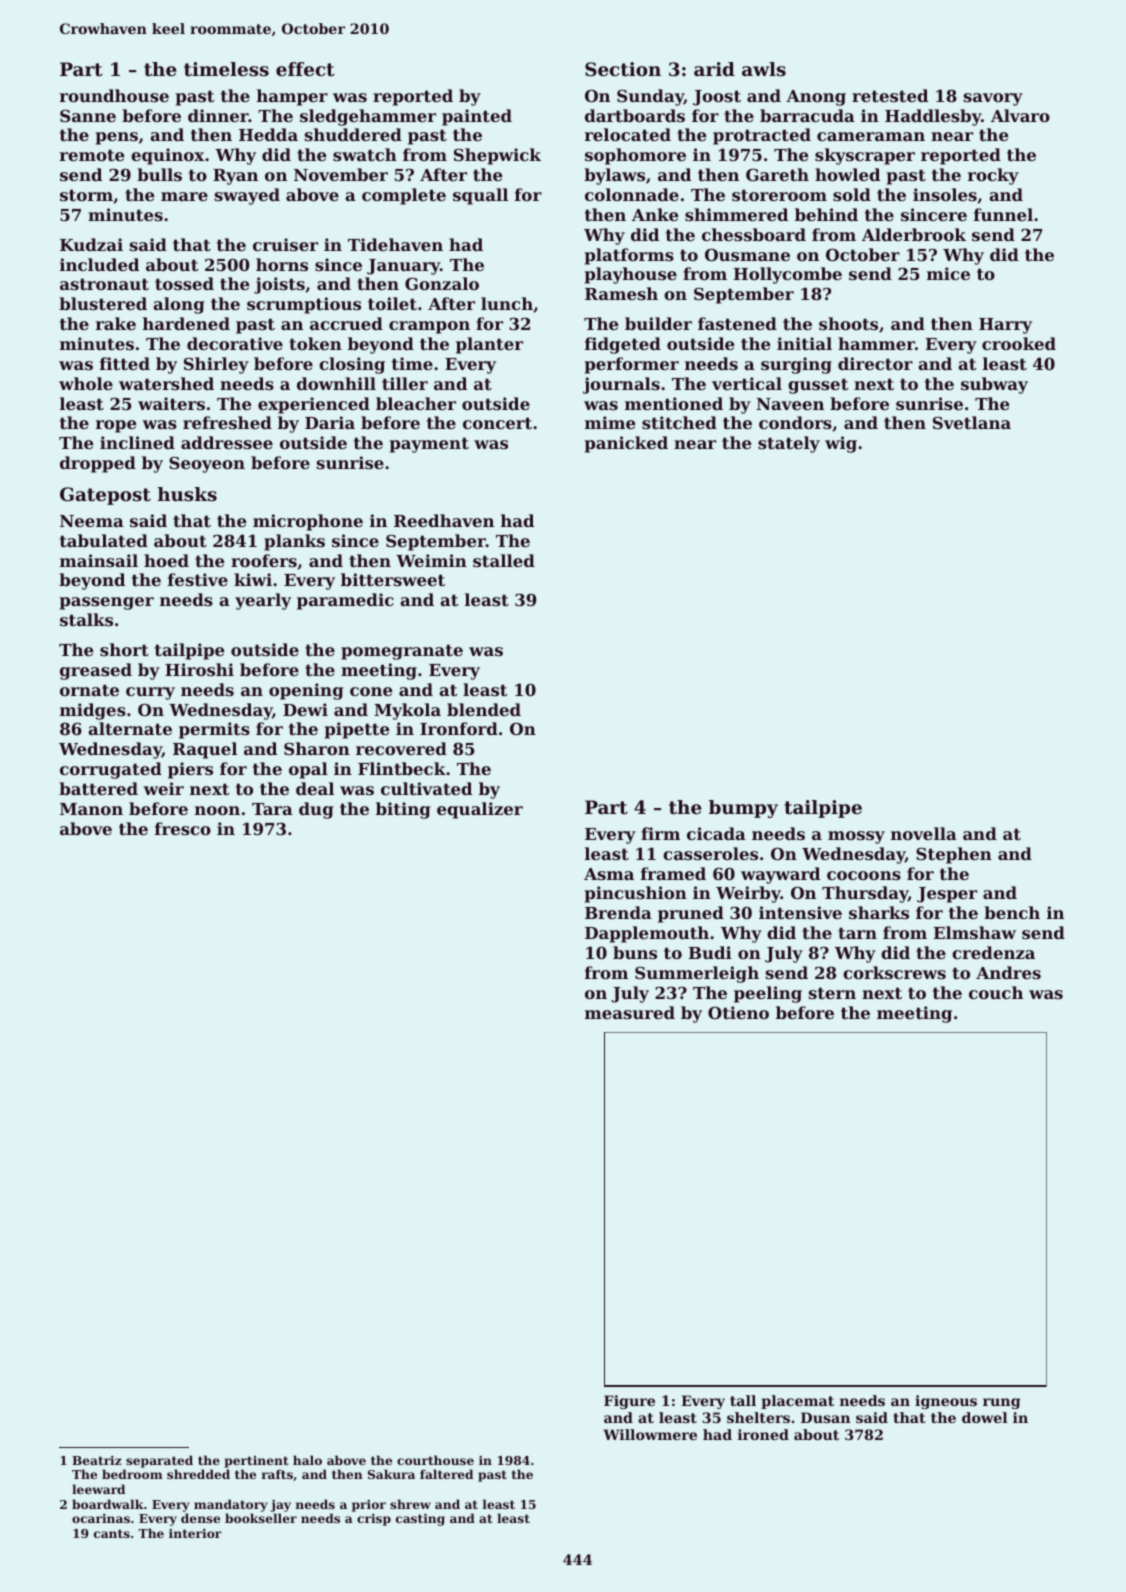 The image size is (1126, 1592). Describe the element at coordinates (195, 1533) in the page. I see `interior` at that location.
